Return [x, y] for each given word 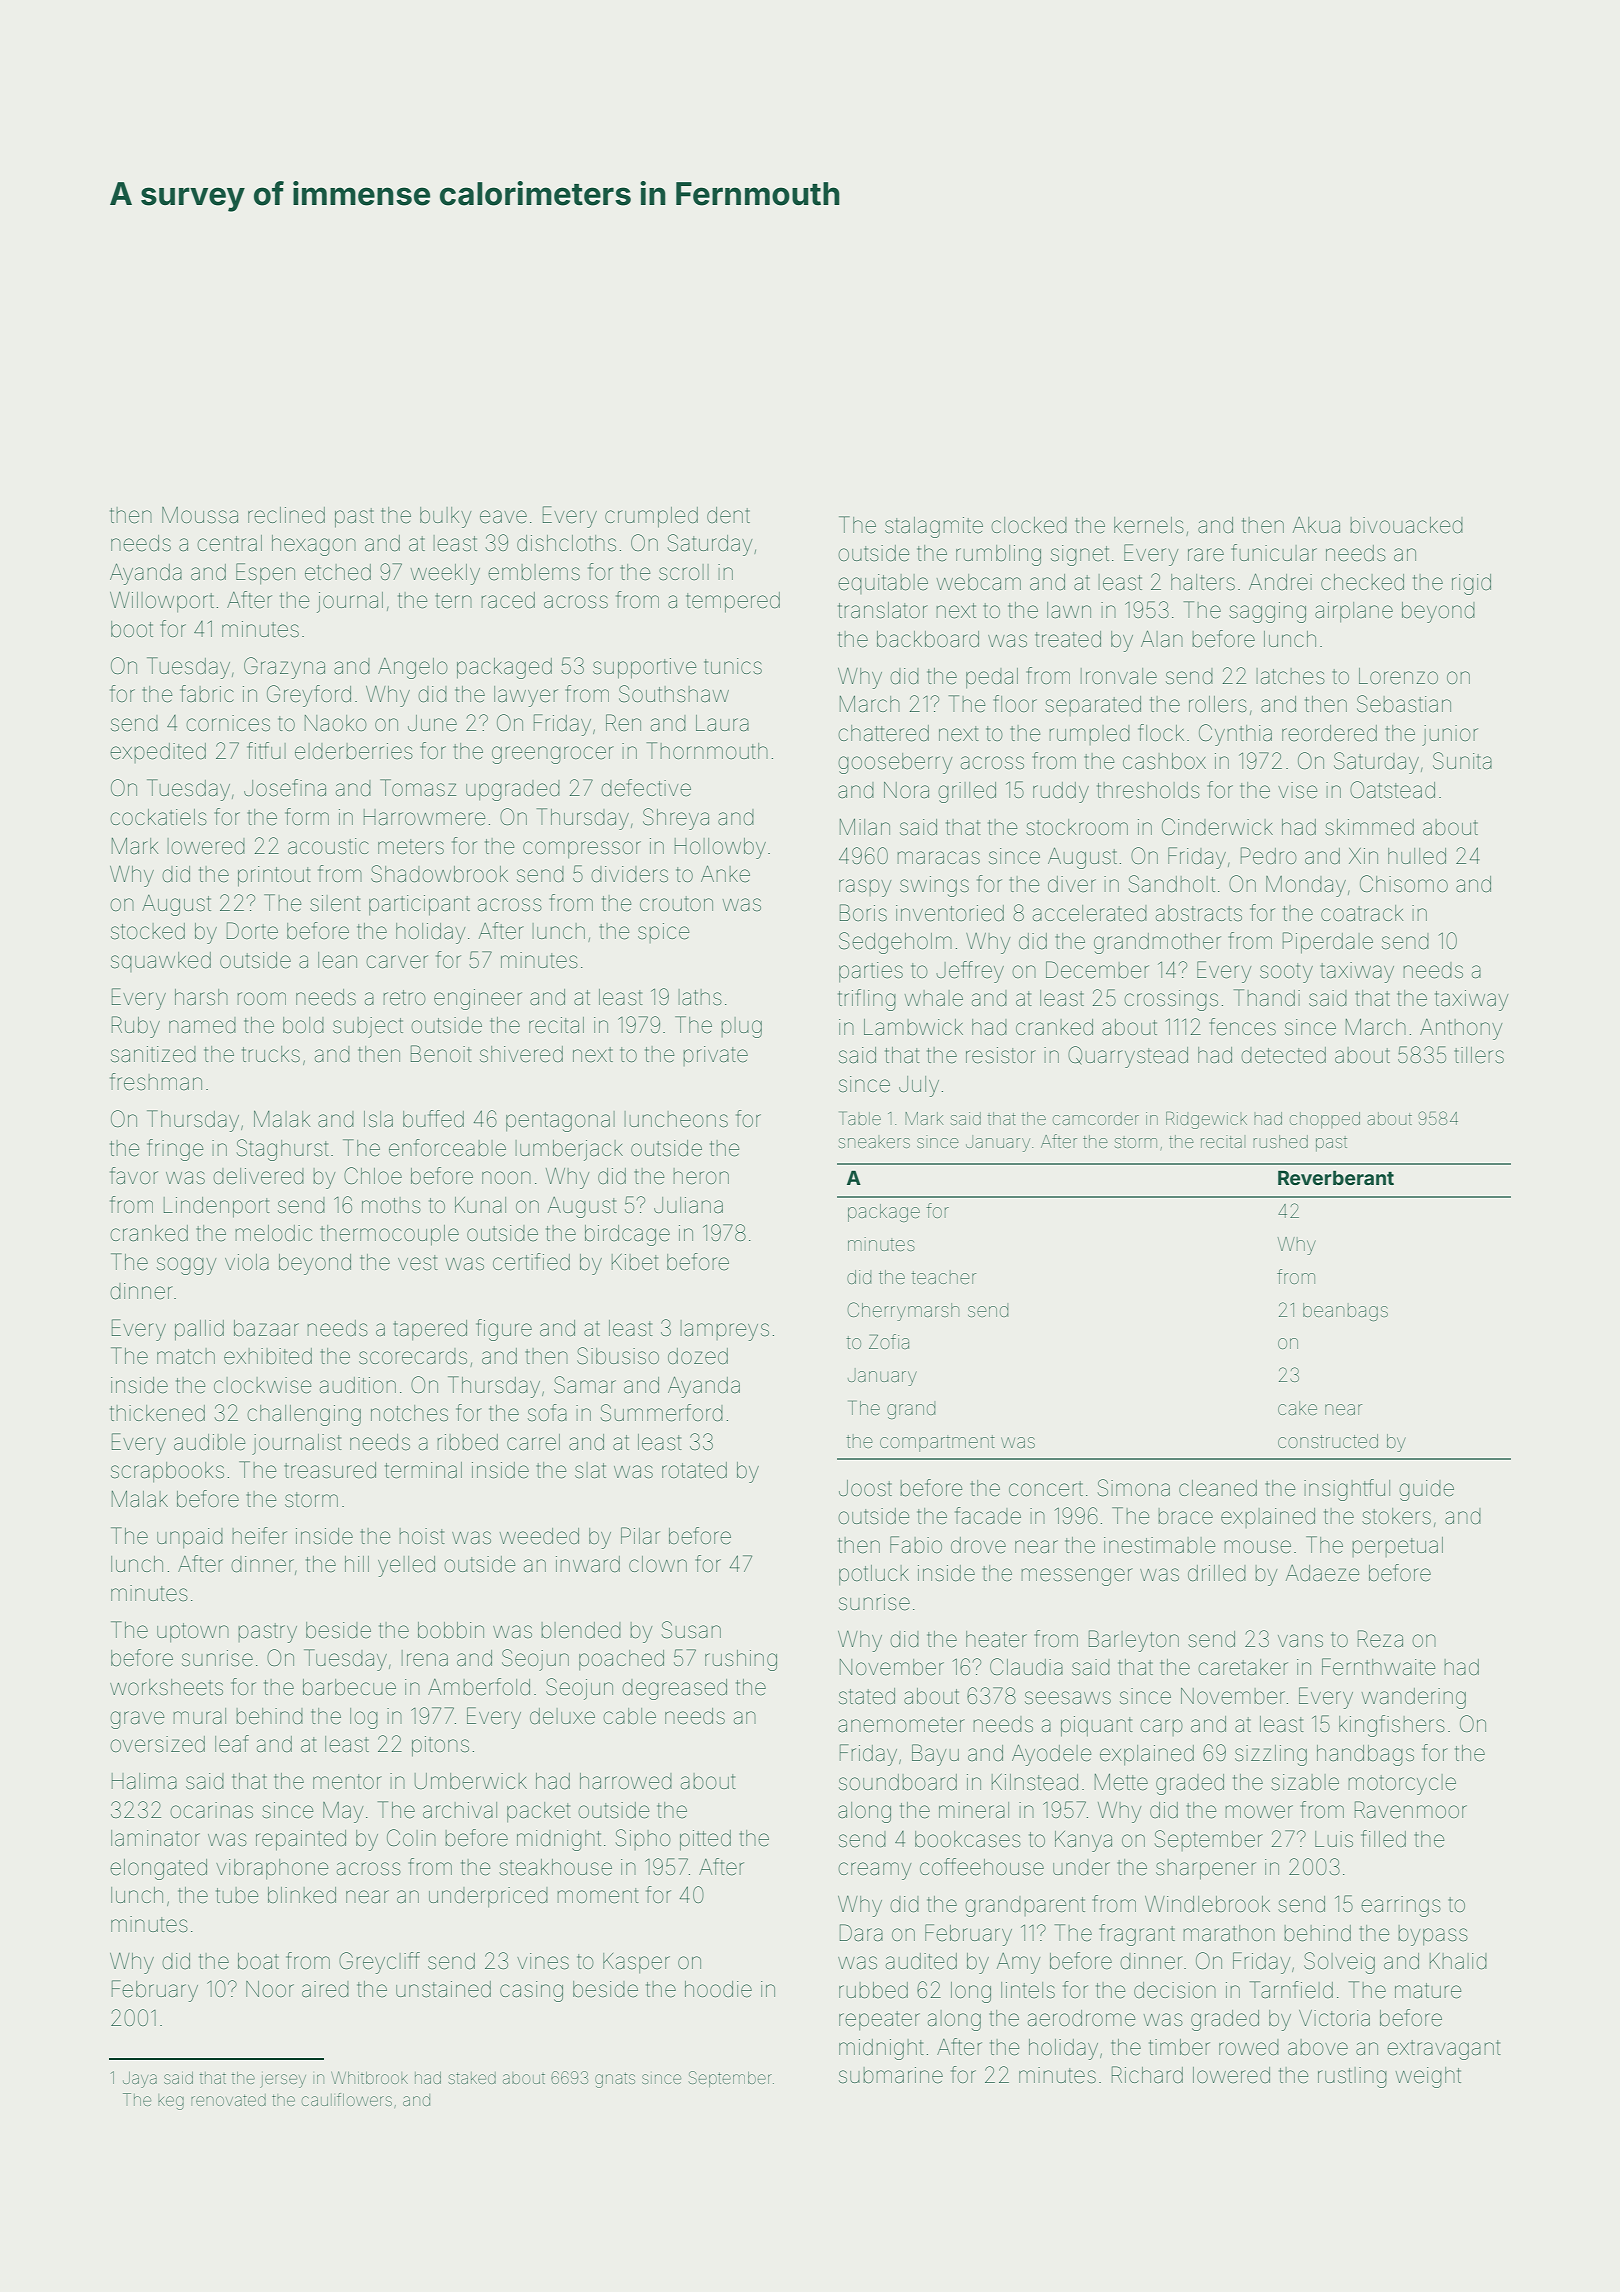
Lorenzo [1398, 676]
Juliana [688, 1205]
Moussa [200, 515]
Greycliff [379, 1963]
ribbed [468, 1442]
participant [419, 905]
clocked [1029, 525]
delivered [258, 1176]
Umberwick [471, 1781]
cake [1297, 1408]
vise [1297, 790]
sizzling [1271, 1755]
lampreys [725, 1330]
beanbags [1345, 1312]
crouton [676, 903]
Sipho [643, 1839]
